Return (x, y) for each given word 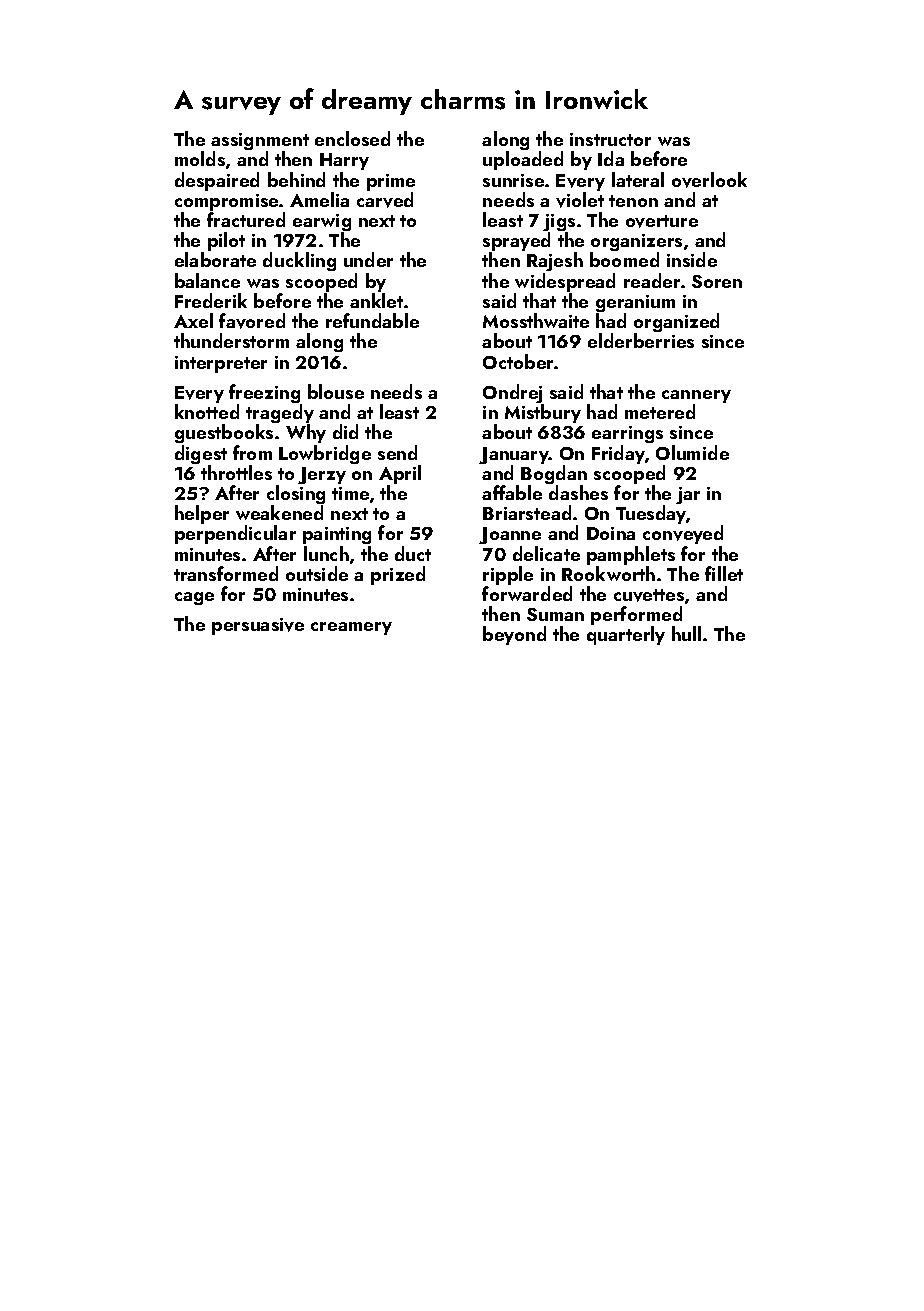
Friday (618, 454)
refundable (372, 320)
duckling (299, 261)
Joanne (510, 535)
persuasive (258, 626)
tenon (633, 201)
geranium (635, 303)
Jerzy (322, 475)
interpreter (221, 364)
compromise (226, 202)
